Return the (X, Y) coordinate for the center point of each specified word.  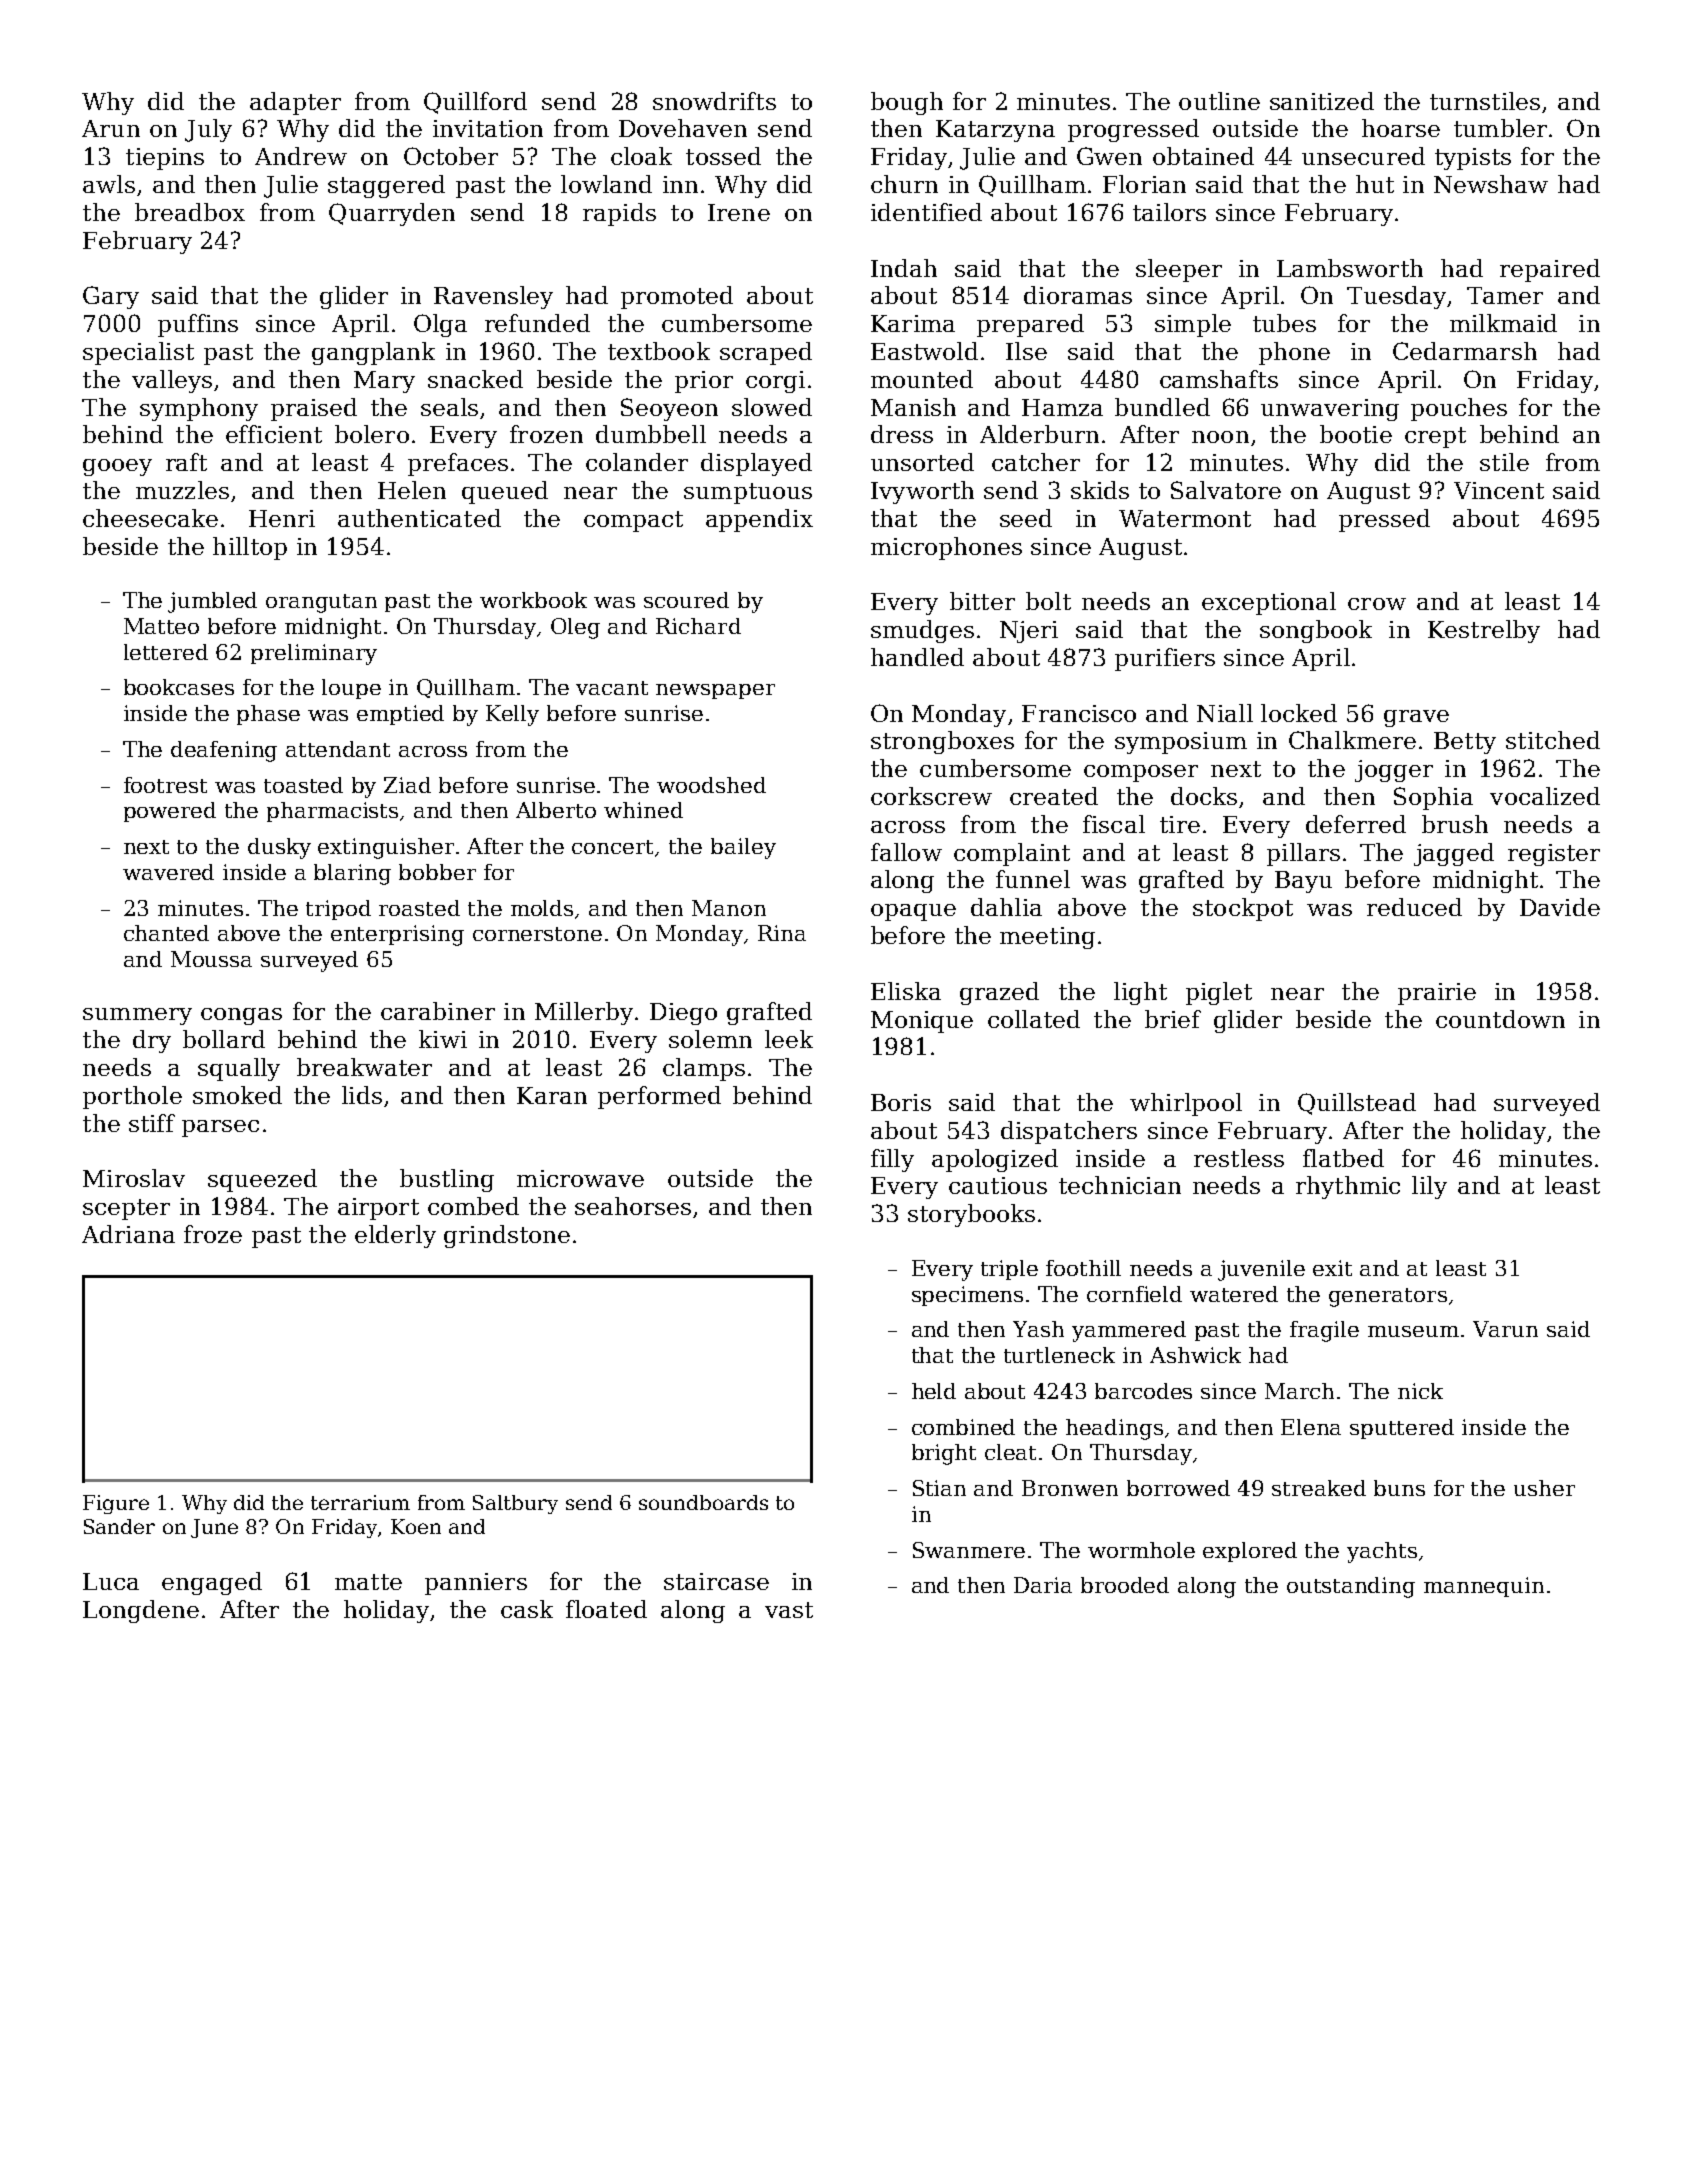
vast (789, 1610)
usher (1544, 1488)
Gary (111, 297)
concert (612, 847)
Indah (904, 268)
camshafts (1219, 379)
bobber (437, 872)
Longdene (141, 1611)
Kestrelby (1484, 631)
